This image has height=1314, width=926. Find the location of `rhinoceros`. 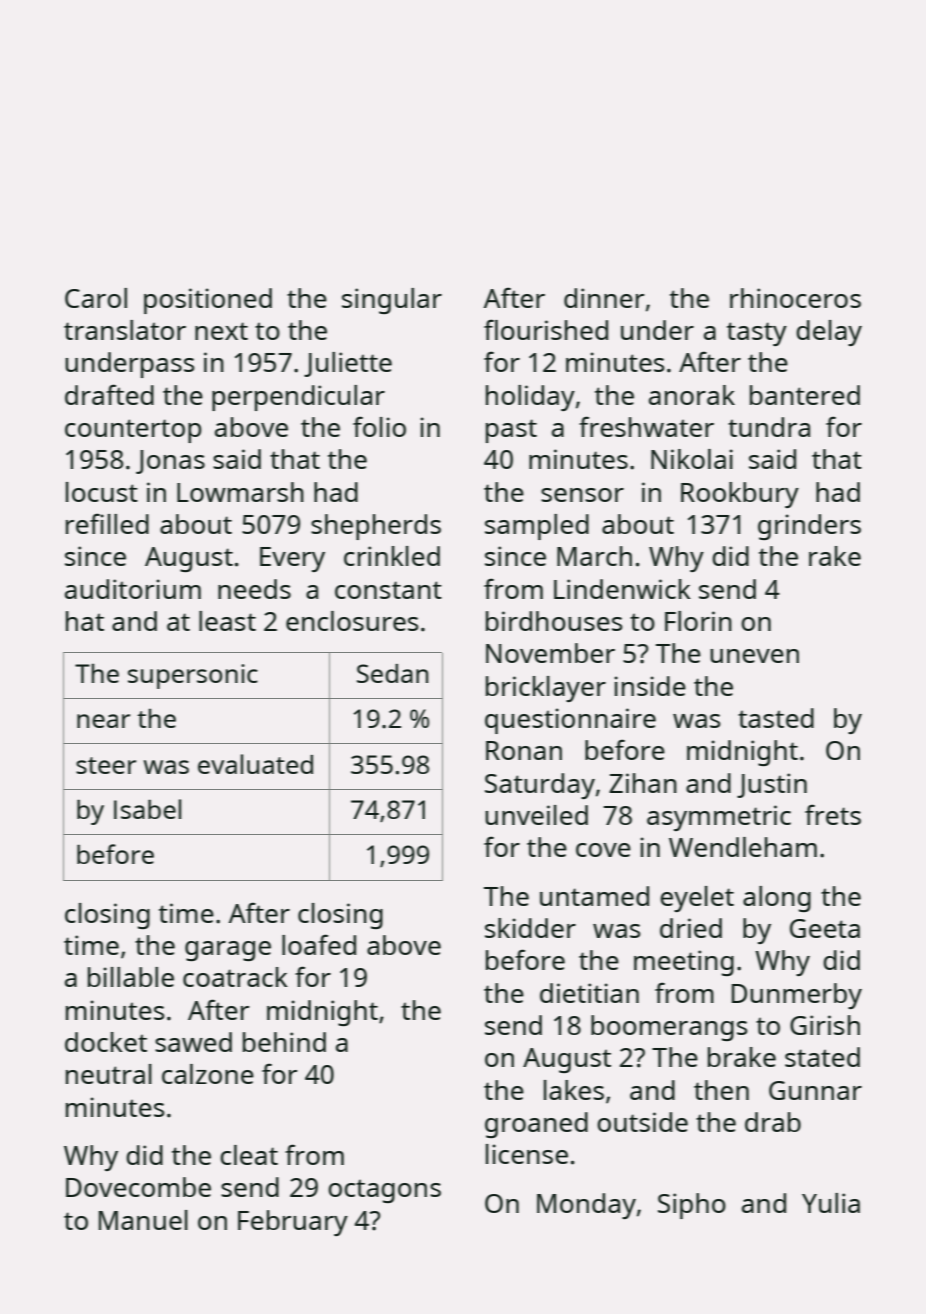

rhinoceros is located at coordinates (795, 298).
